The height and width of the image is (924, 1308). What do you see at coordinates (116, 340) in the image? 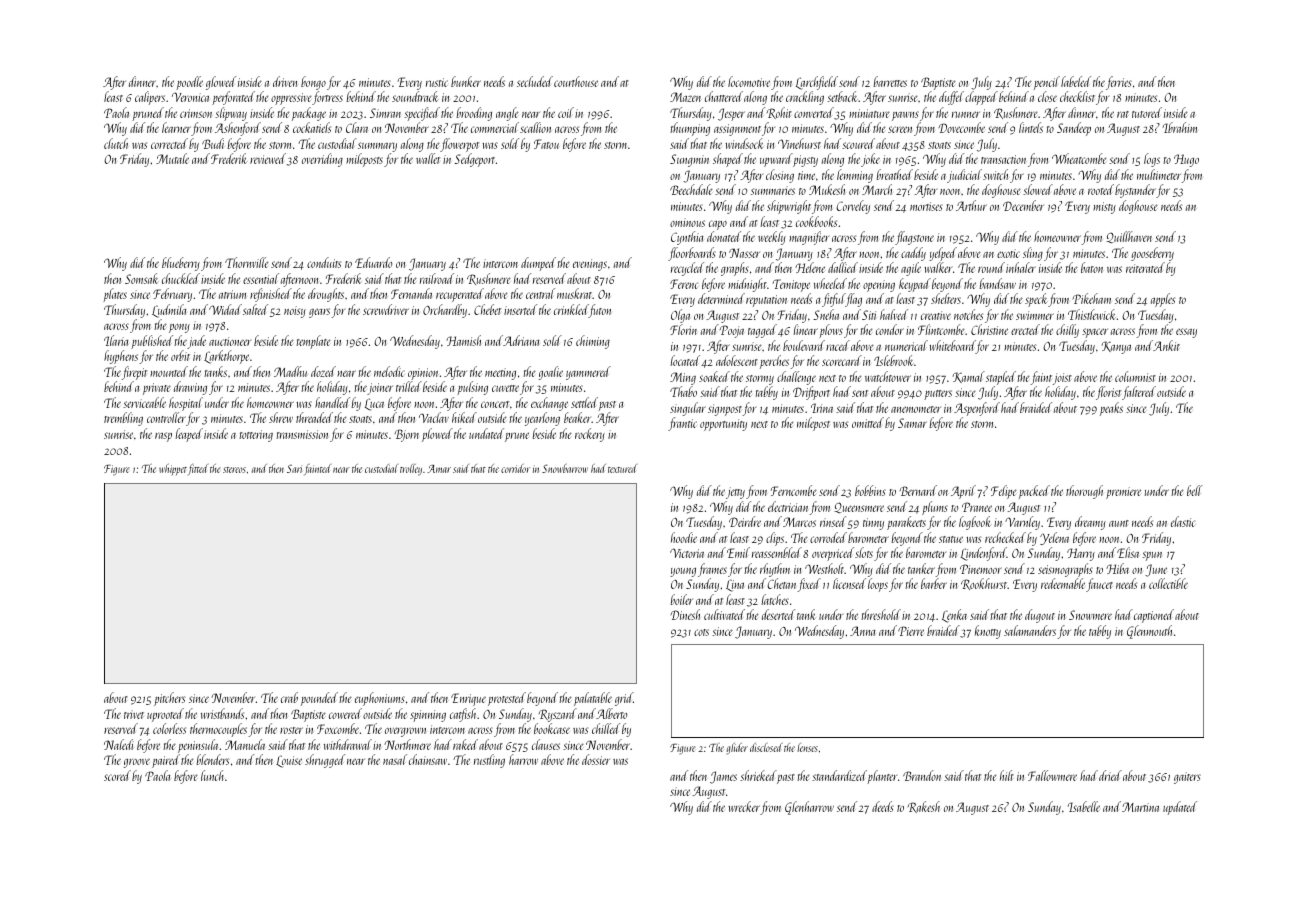
I see `Ilaria` at bounding box center [116, 340].
